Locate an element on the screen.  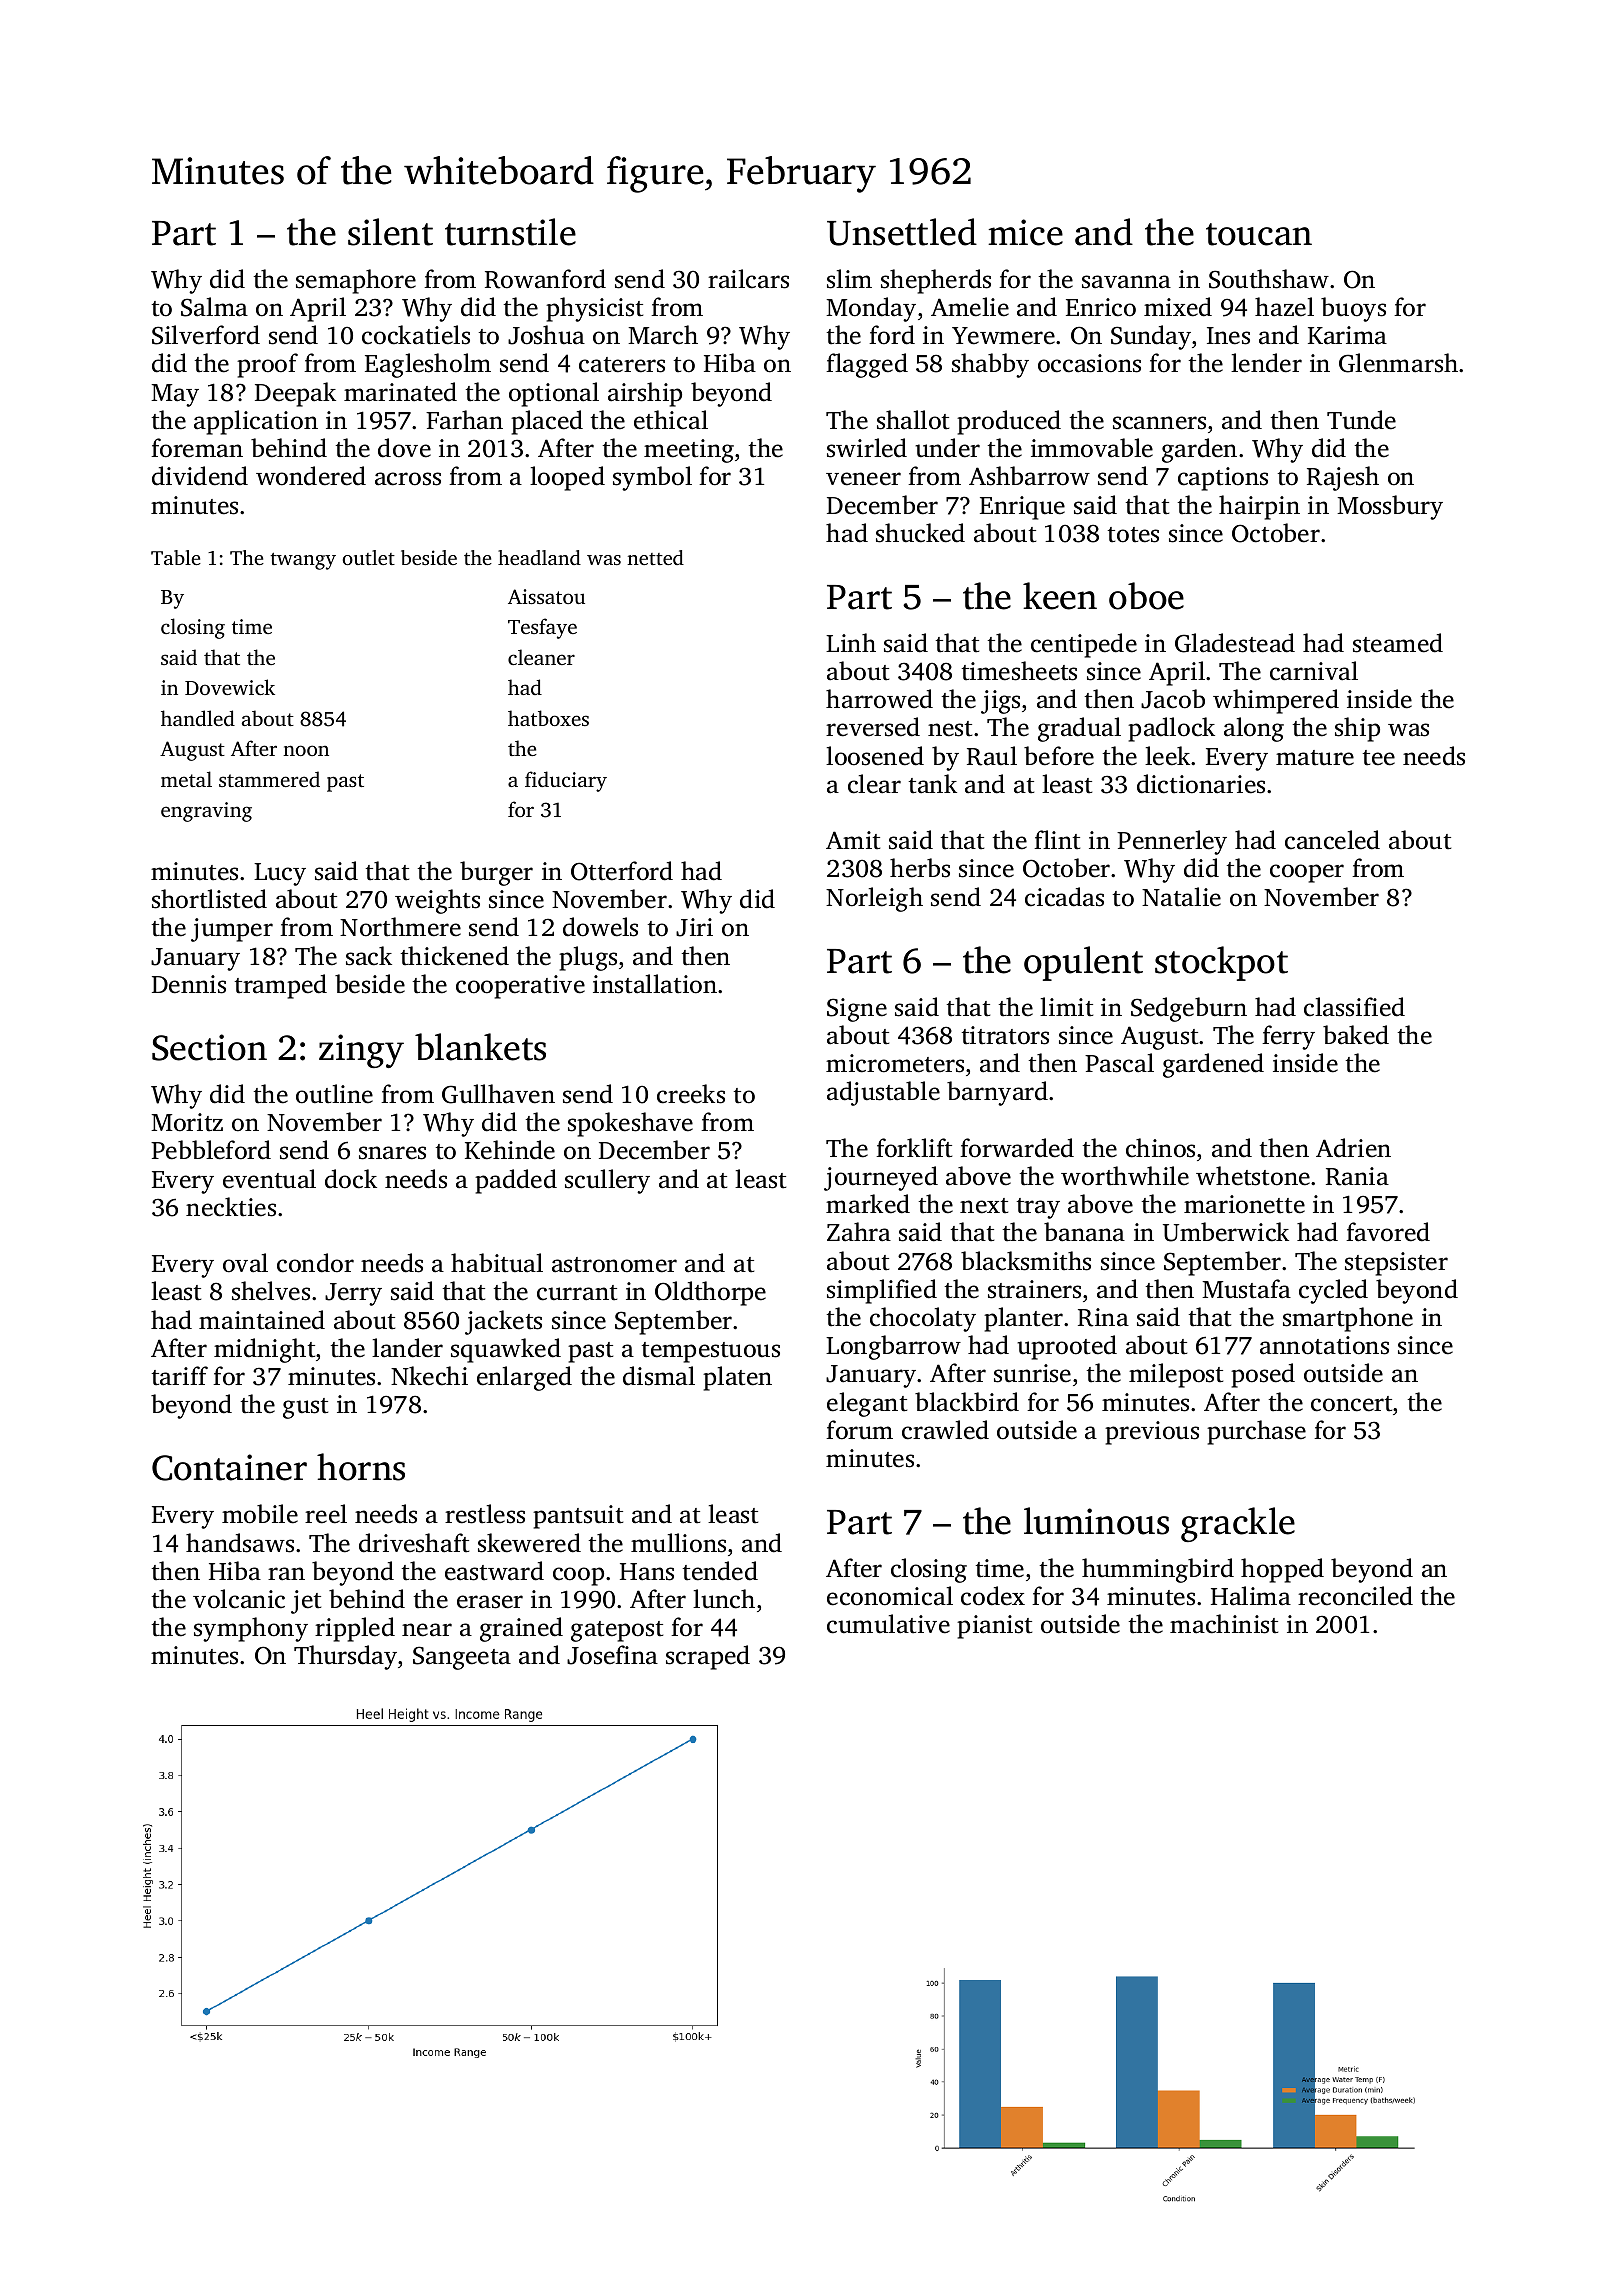
Eaglesholm is located at coordinates (428, 365).
